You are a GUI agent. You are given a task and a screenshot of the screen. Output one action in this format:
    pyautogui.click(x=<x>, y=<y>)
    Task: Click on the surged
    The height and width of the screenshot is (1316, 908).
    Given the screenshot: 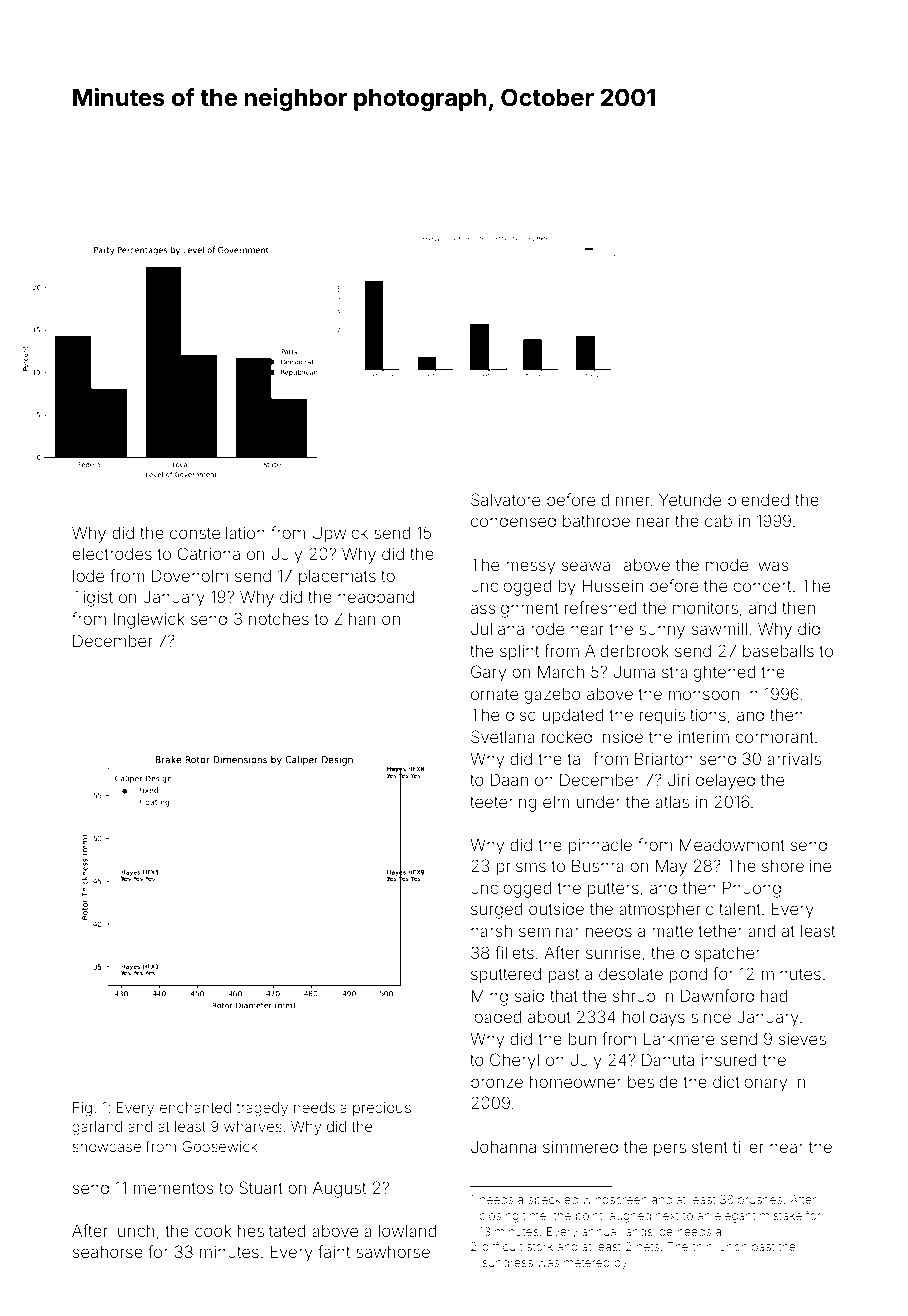 What is the action you would take?
    pyautogui.click(x=497, y=911)
